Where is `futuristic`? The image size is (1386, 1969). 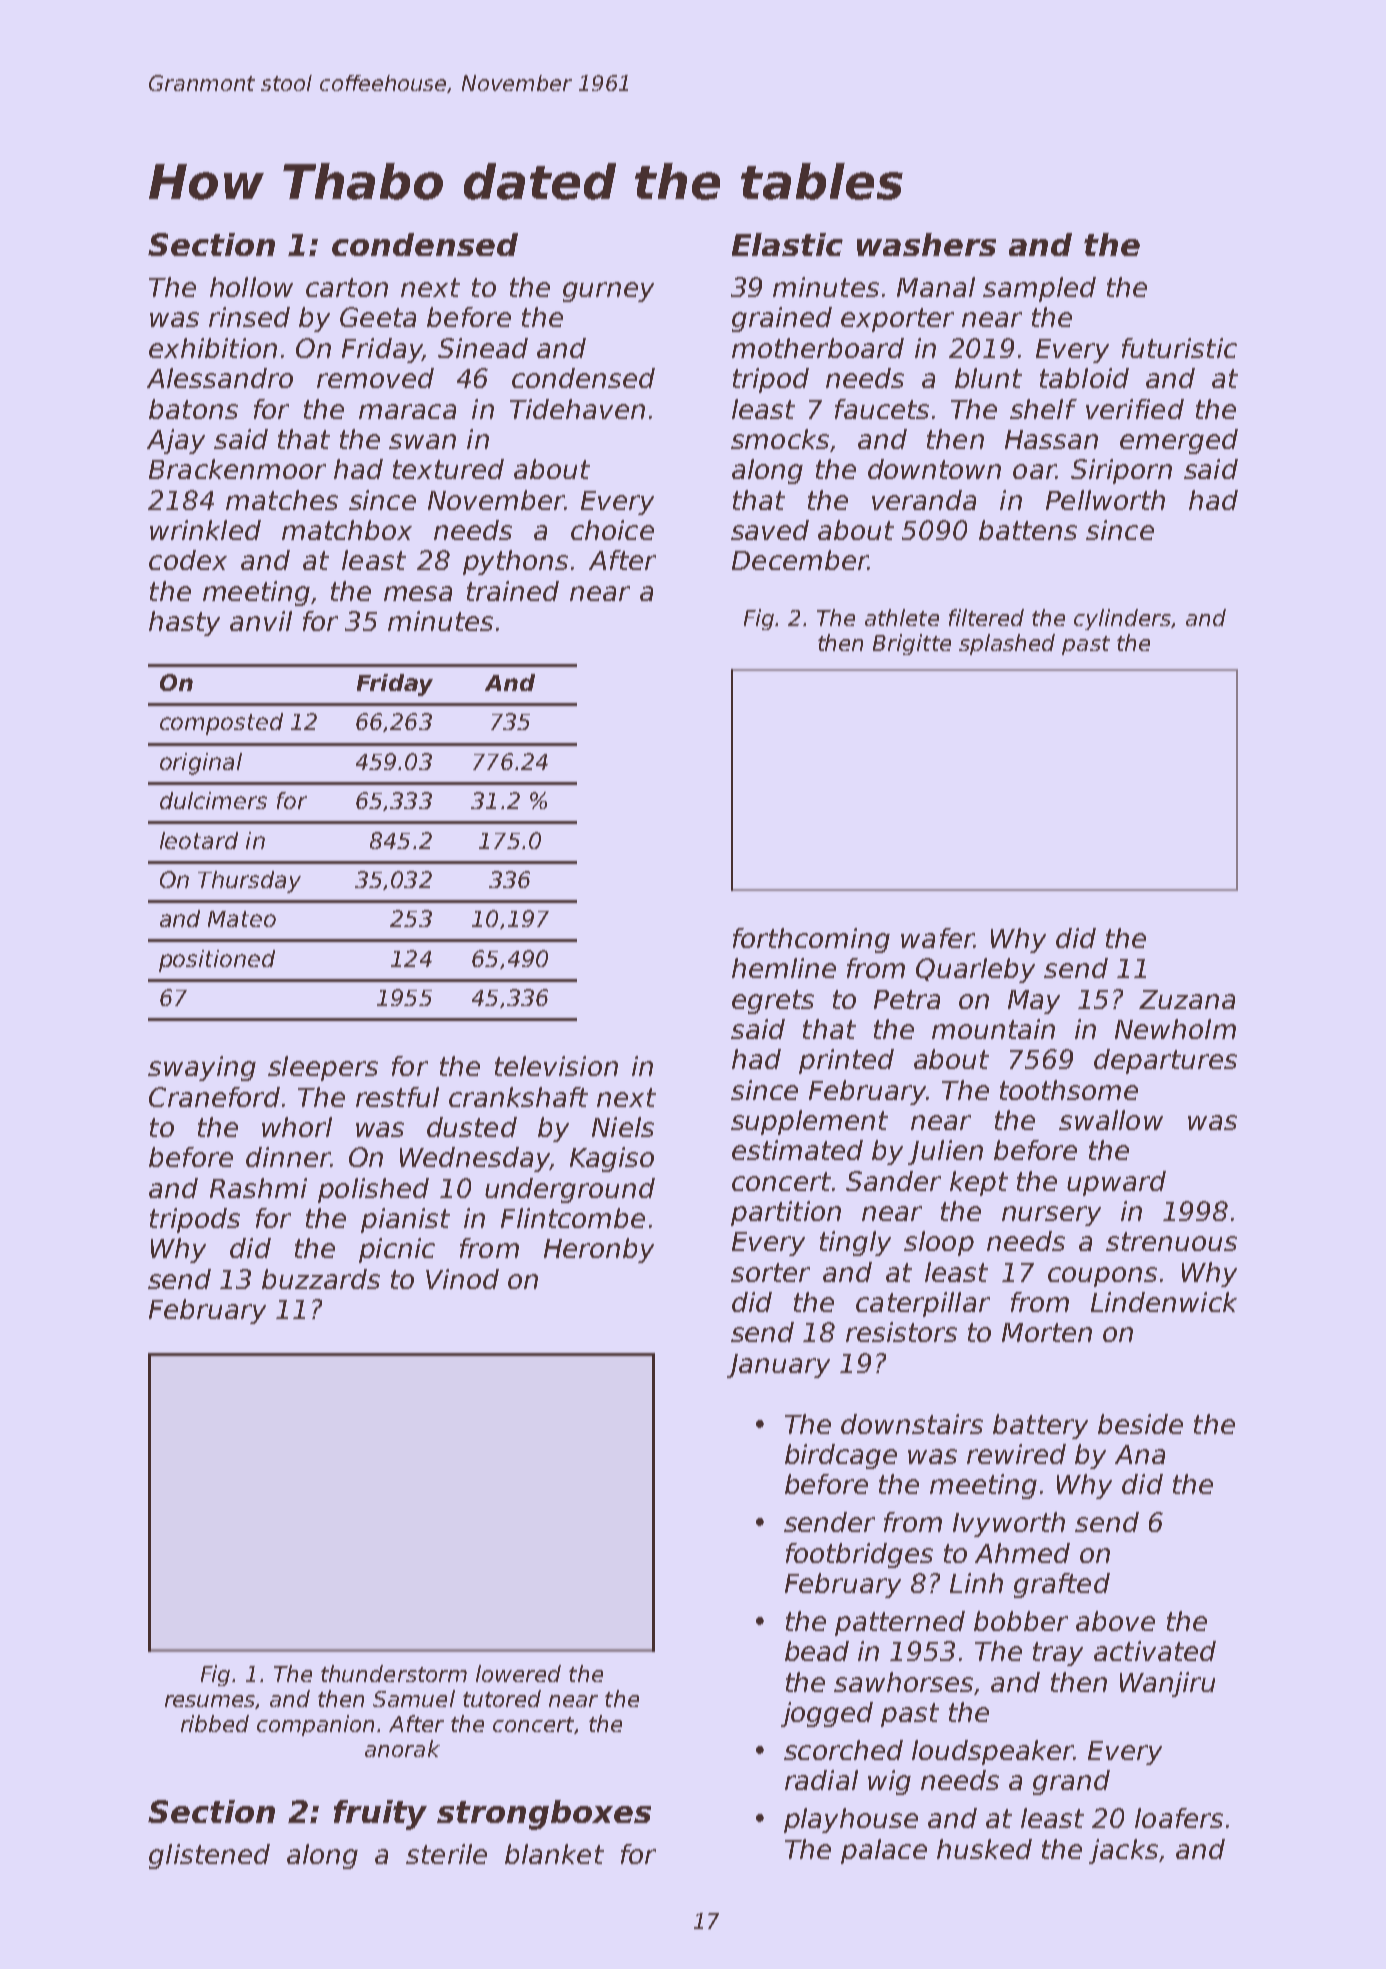 futuristic is located at coordinates (1179, 348).
